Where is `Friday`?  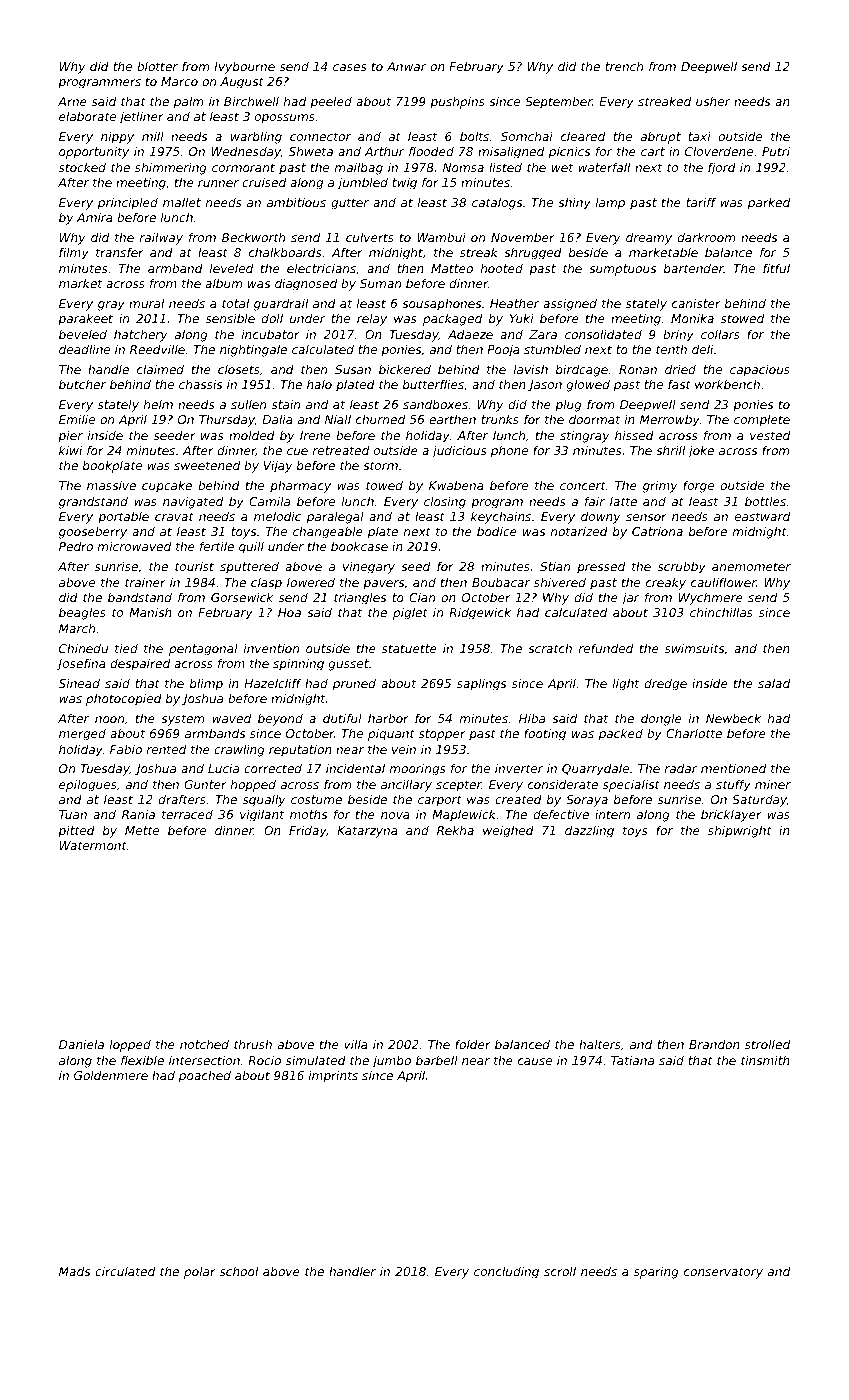 Friday is located at coordinates (307, 832).
